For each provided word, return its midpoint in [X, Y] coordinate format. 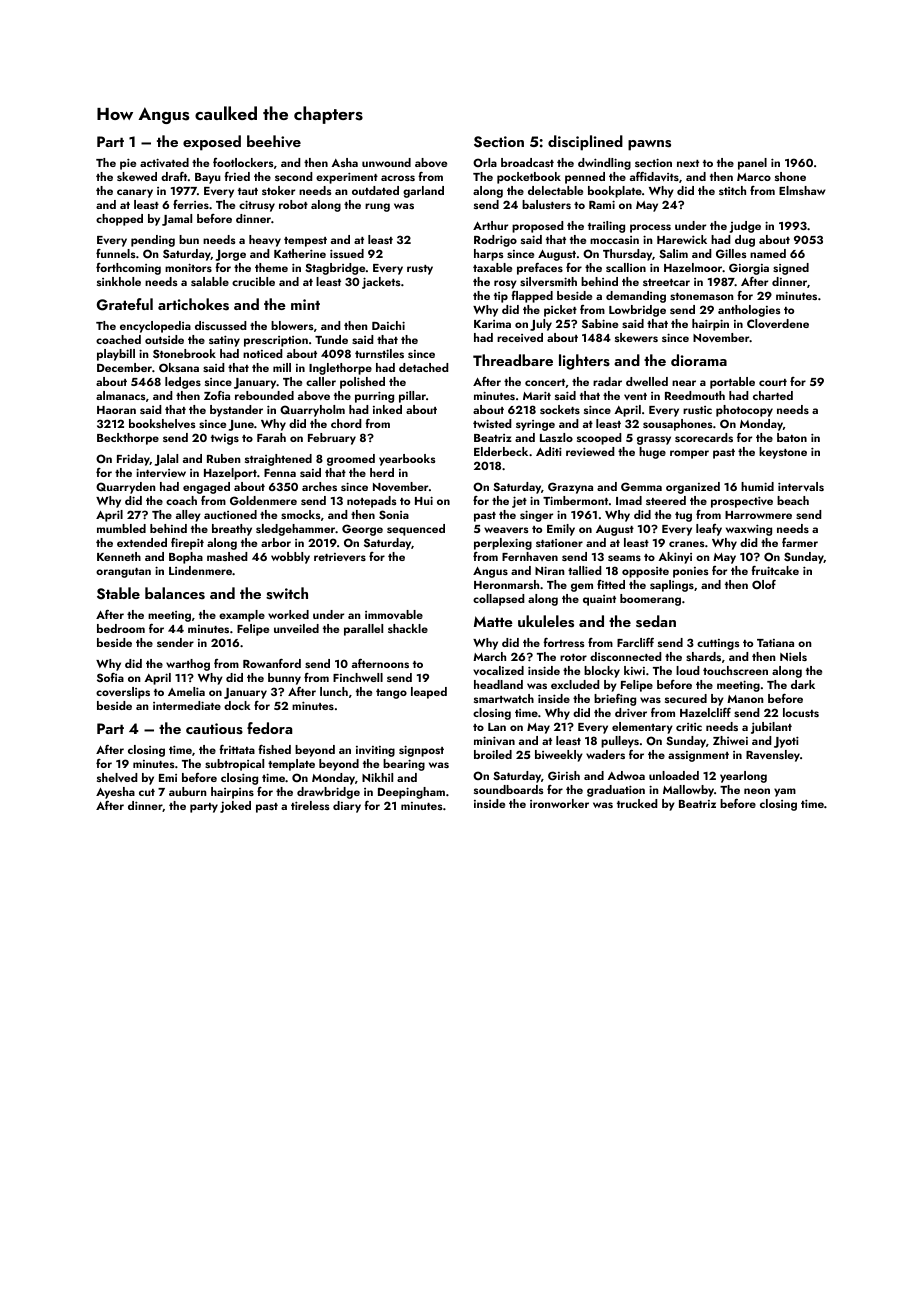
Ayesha [115, 793]
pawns [649, 145]
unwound [386, 162]
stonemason [702, 296]
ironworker [559, 803]
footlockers [243, 162]
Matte [493, 621]
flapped [532, 297]
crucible [253, 281]
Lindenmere [200, 570]
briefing [615, 700]
